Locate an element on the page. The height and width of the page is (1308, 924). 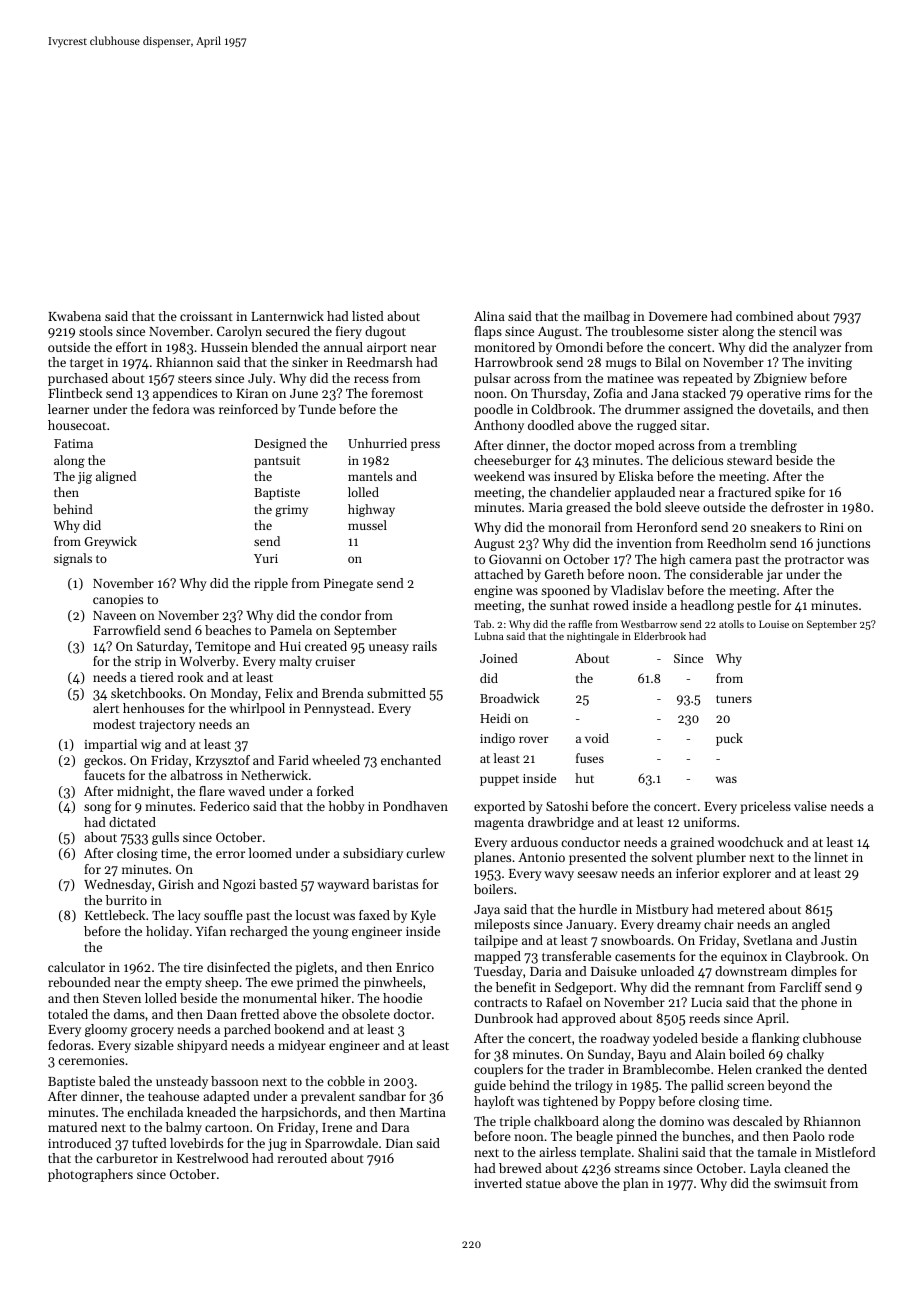
Alina is located at coordinates (489, 316).
